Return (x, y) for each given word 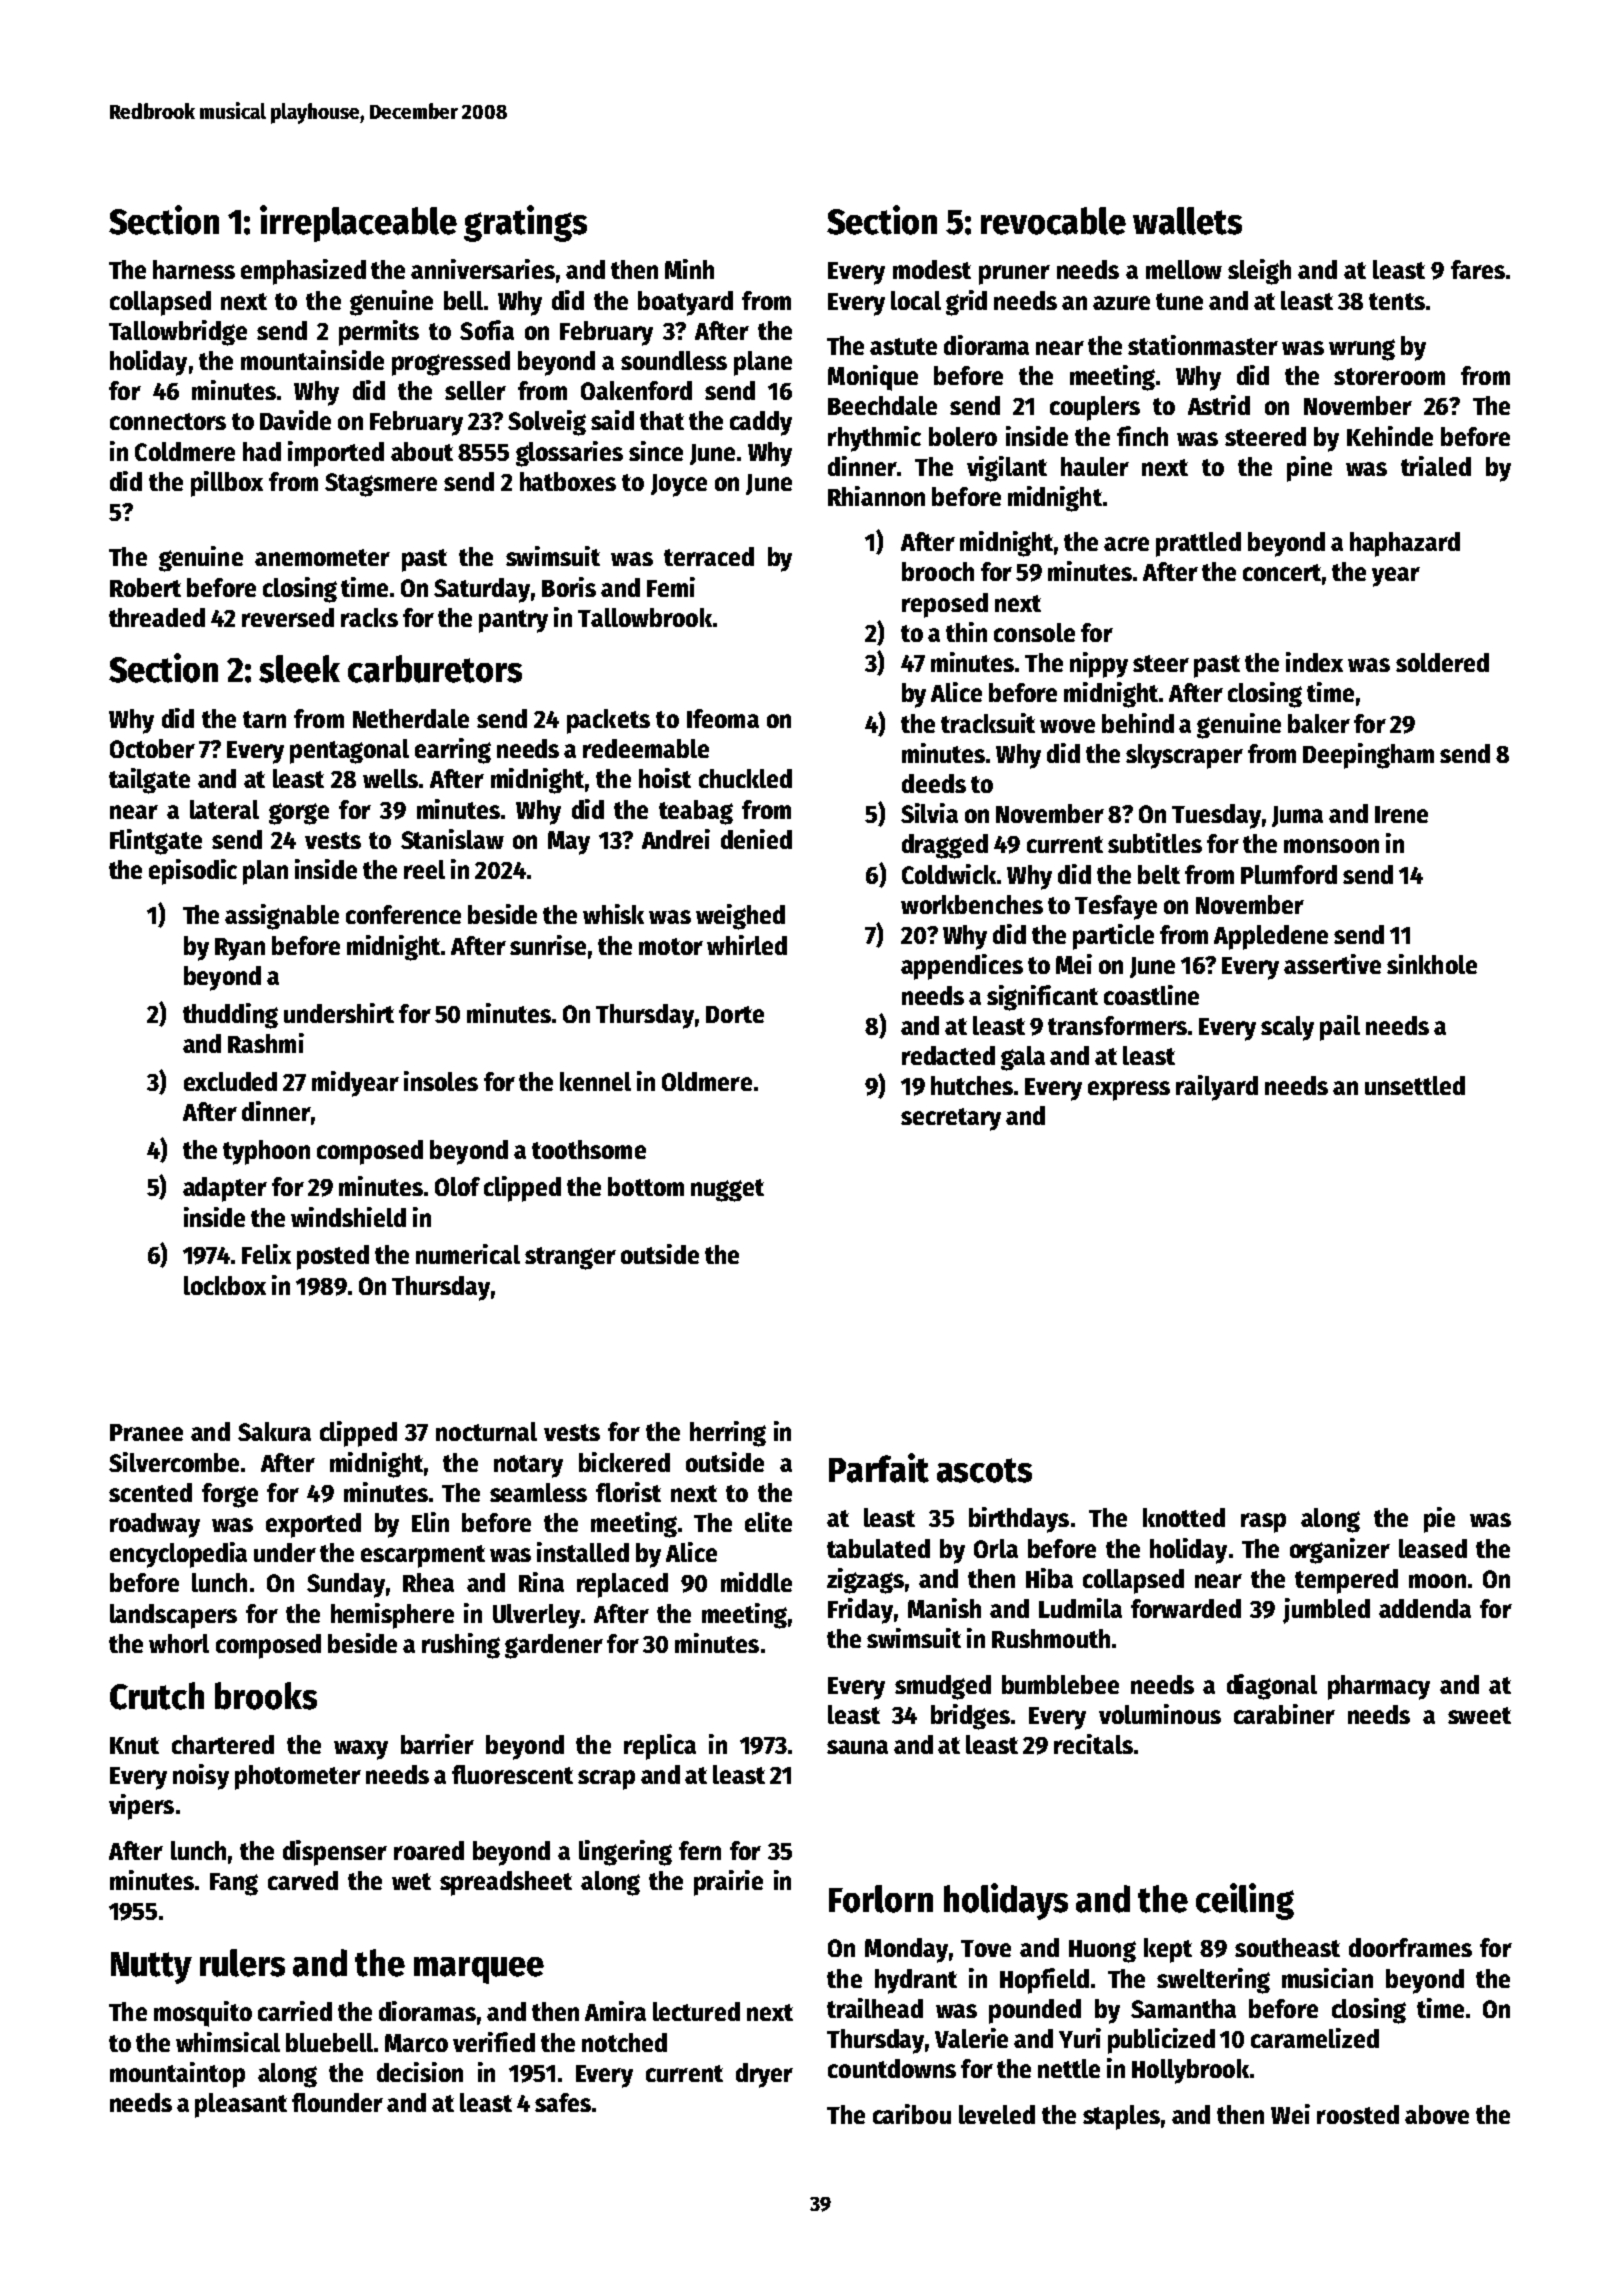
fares (1478, 269)
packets (608, 721)
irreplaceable (358, 223)
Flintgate (156, 842)
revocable (1053, 221)
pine (1309, 469)
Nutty (151, 1968)
